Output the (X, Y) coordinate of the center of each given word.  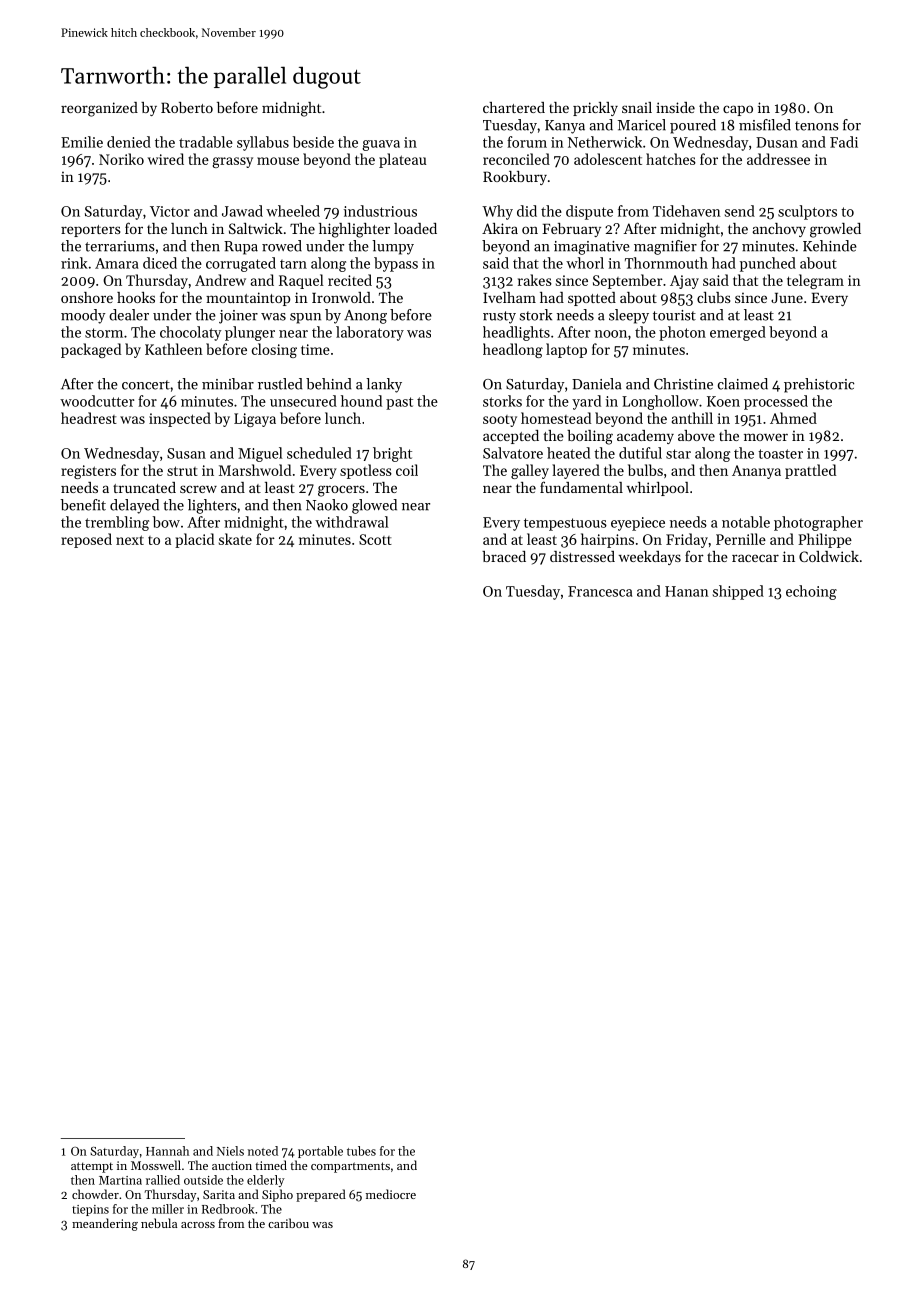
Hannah (167, 1151)
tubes (361, 1151)
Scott (375, 539)
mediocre (391, 1194)
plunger (250, 333)
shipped (738, 592)
